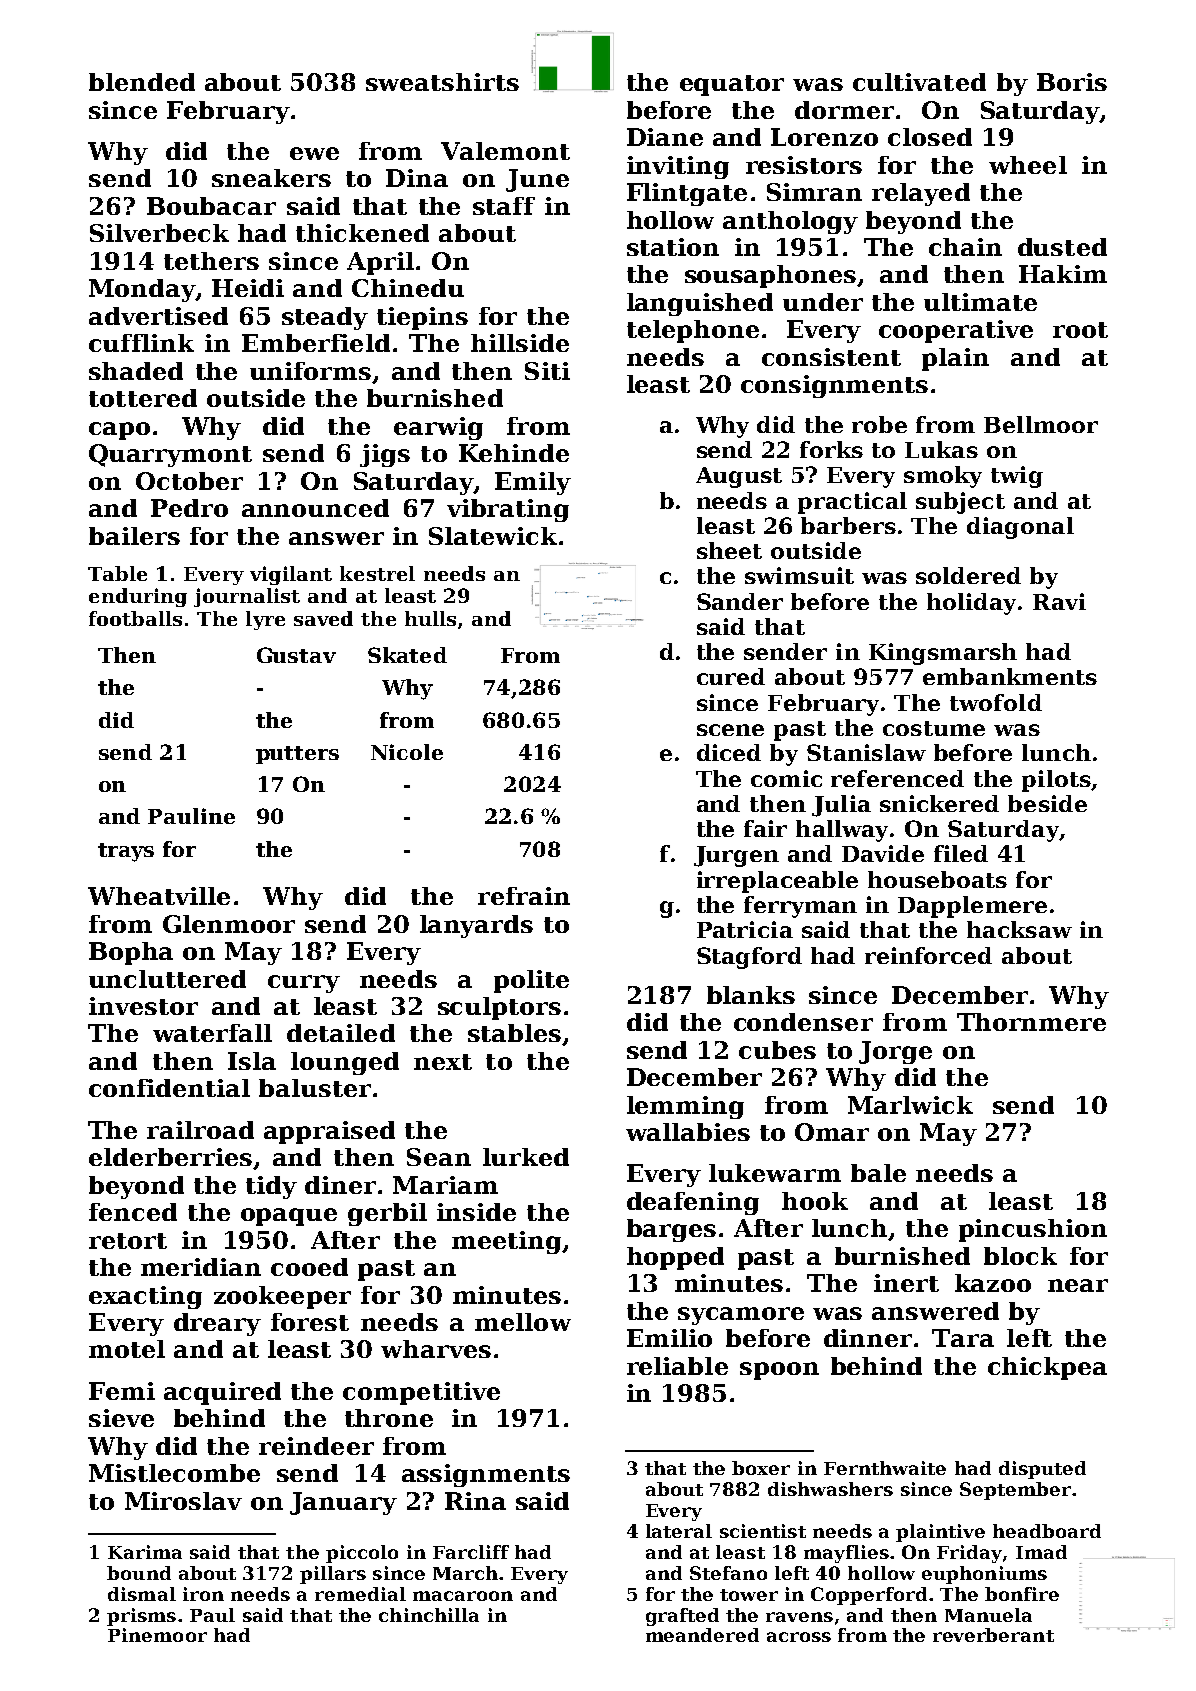 The width and height of the screenshot is (1196, 1691). What do you see at coordinates (919, 82) in the screenshot?
I see `cultivated` at bounding box center [919, 82].
